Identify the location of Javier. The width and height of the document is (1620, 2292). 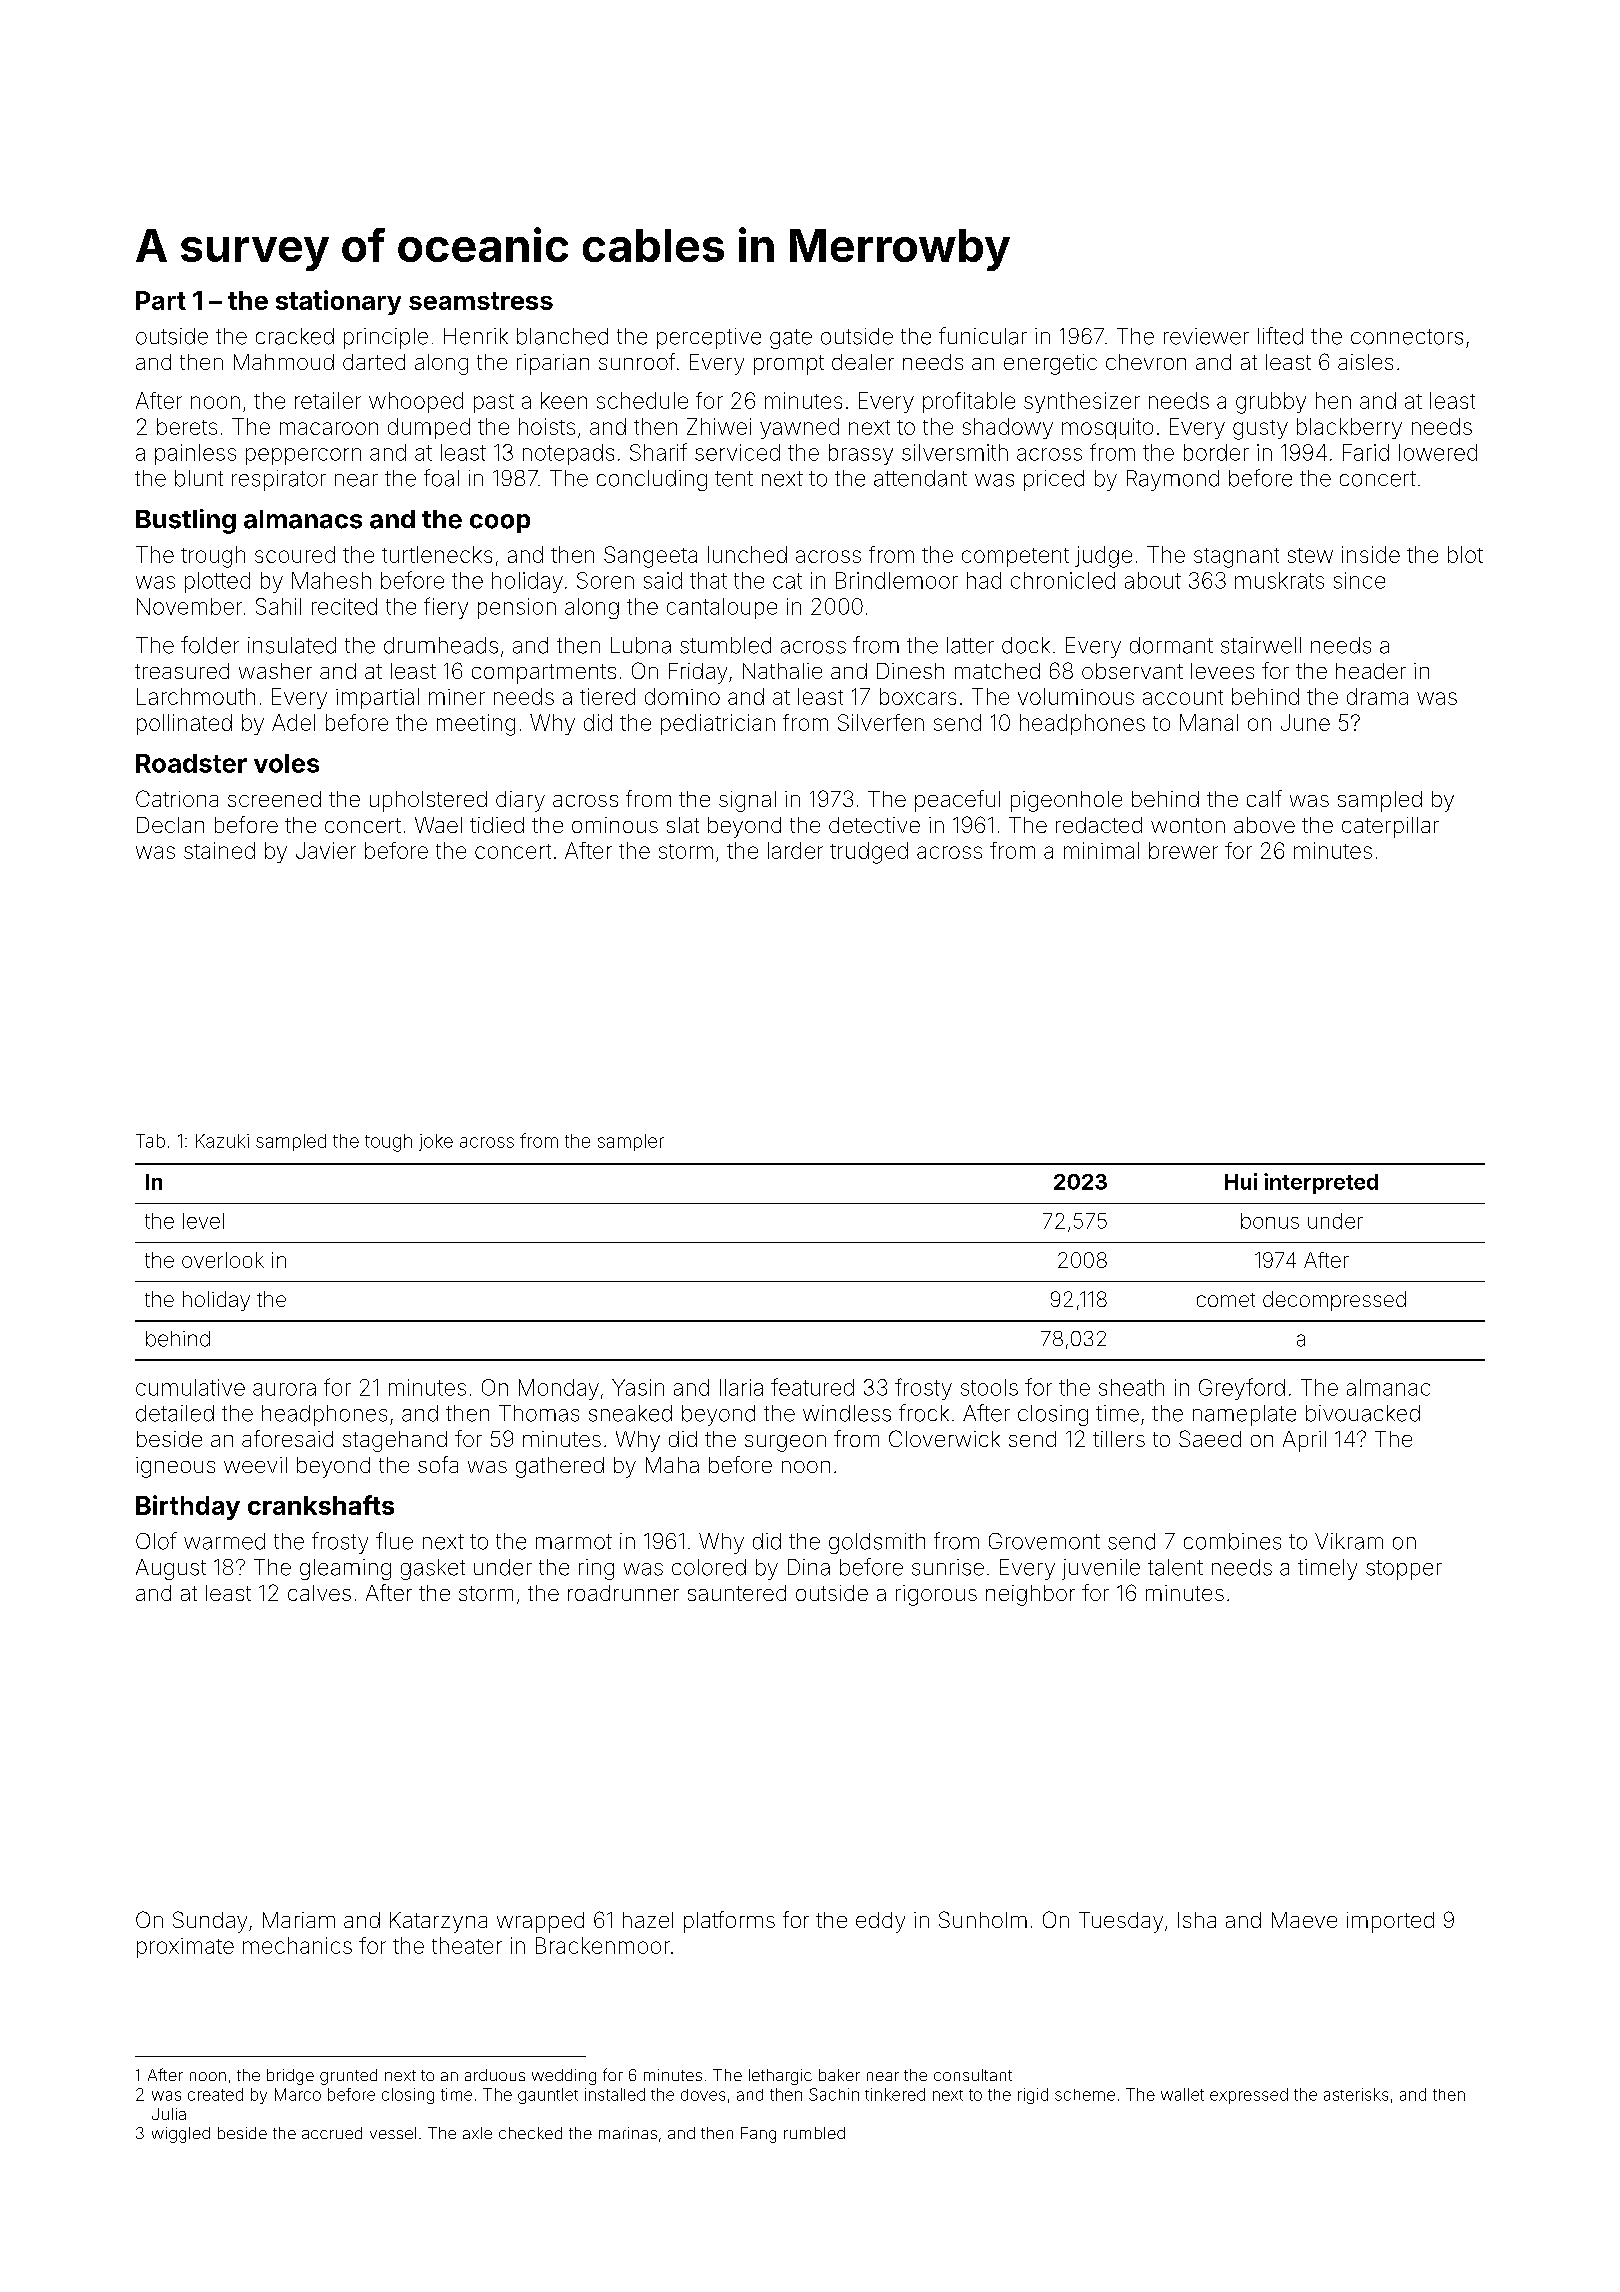
(326, 850).
